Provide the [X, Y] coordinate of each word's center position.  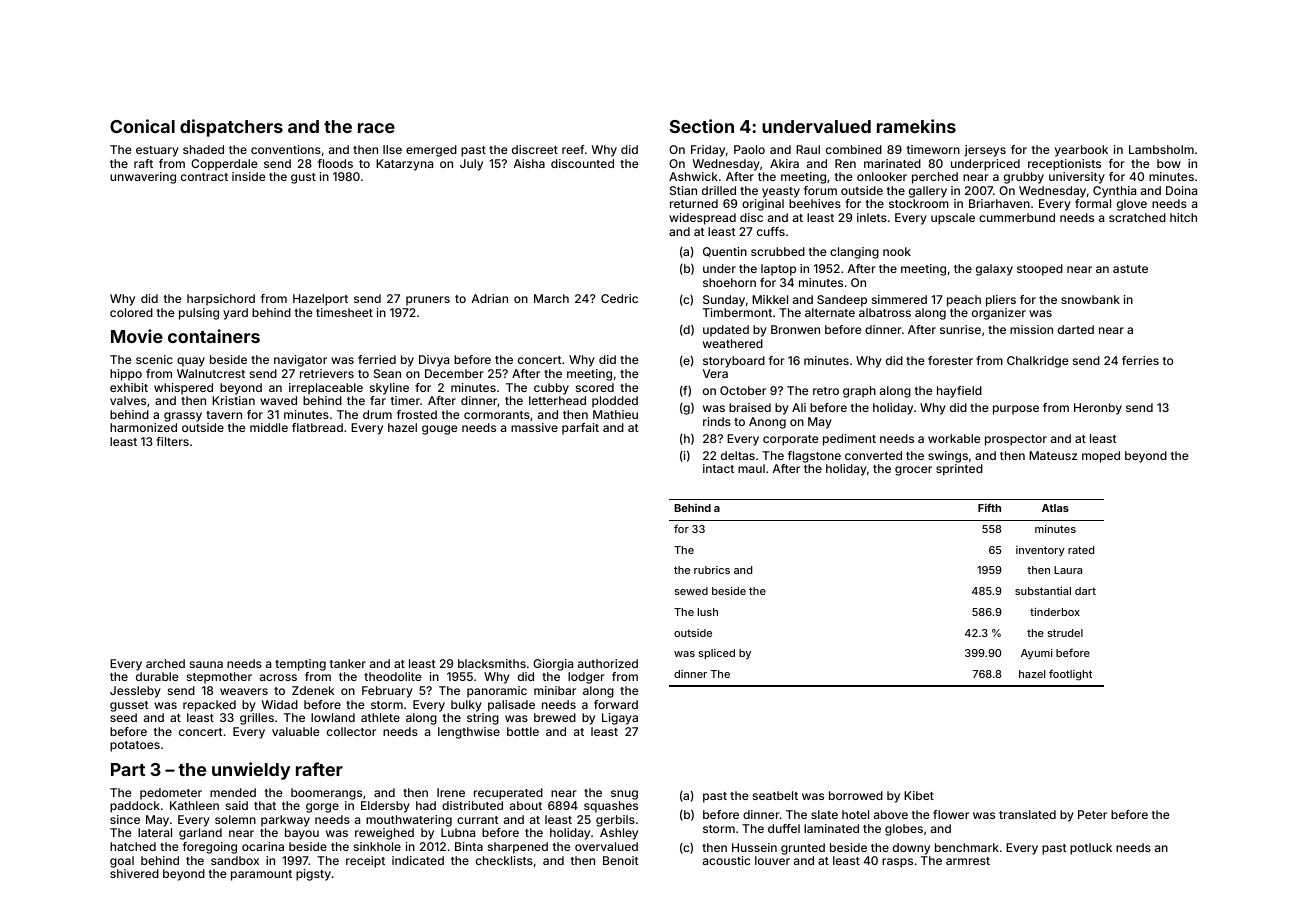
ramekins [916, 126]
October [743, 390]
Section [702, 126]
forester [950, 360]
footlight [1070, 675]
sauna [206, 664]
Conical [142, 126]
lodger [586, 678]
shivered [134, 873]
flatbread [317, 427]
